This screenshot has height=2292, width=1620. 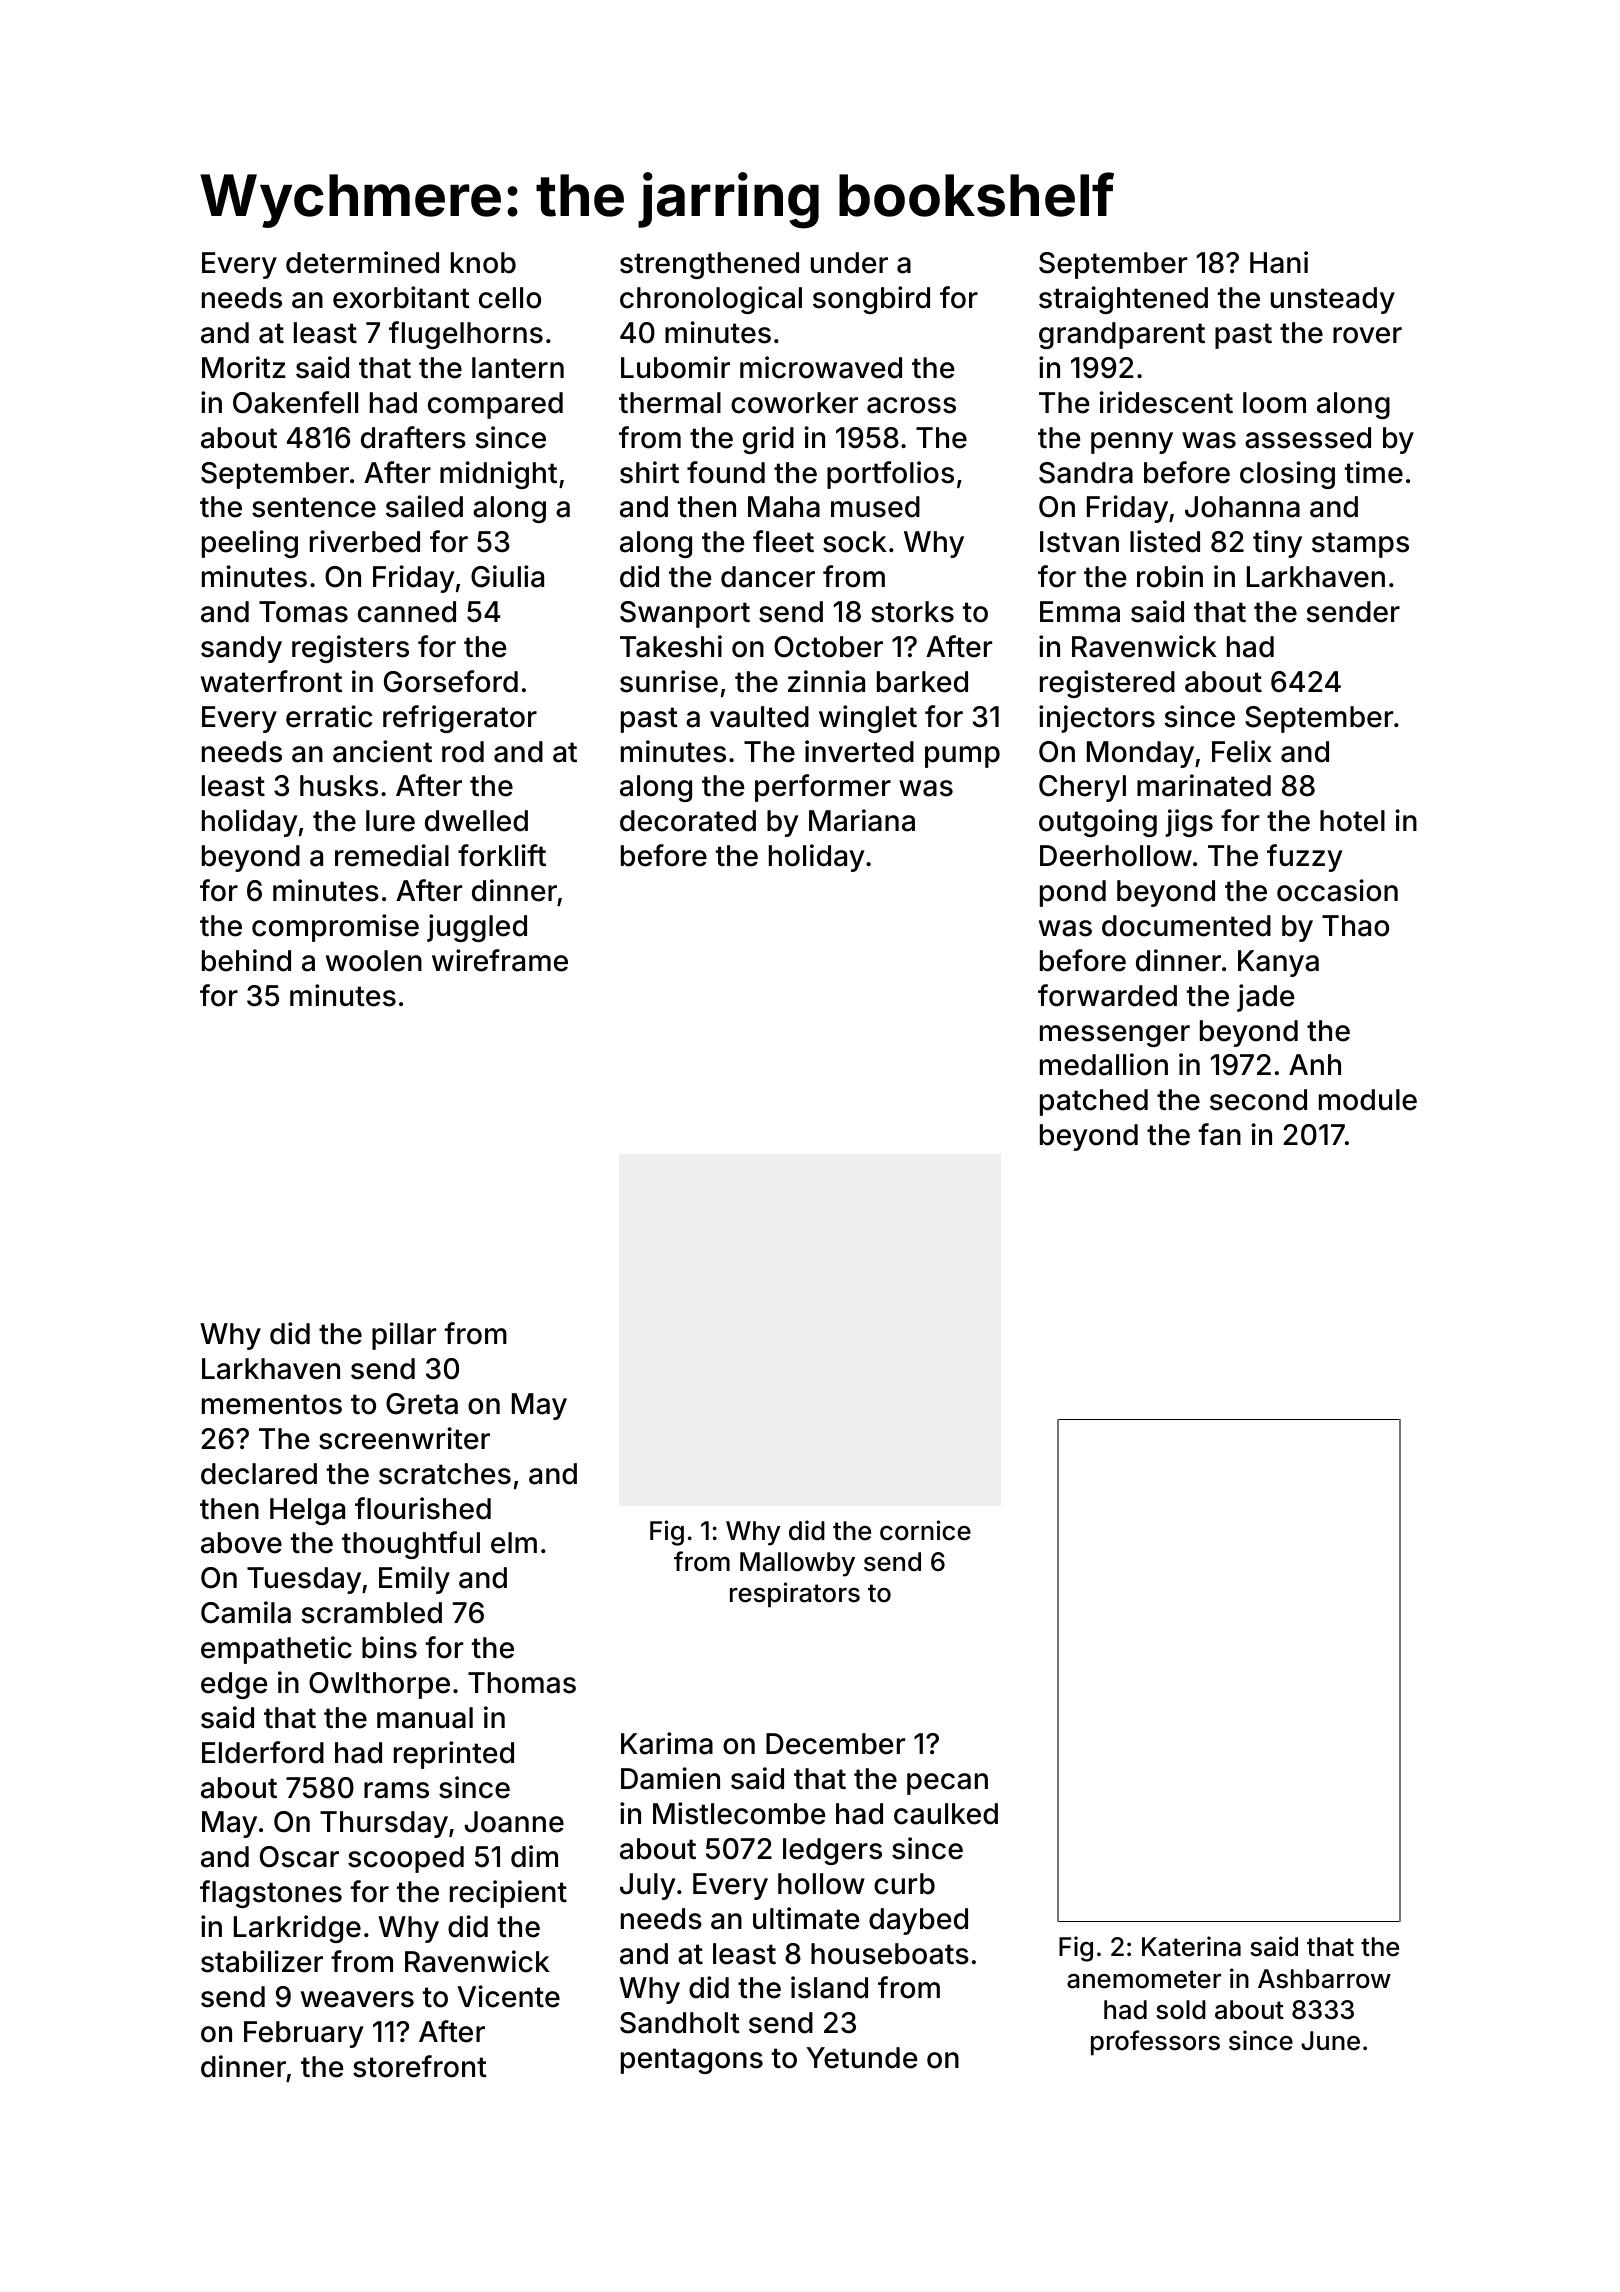 I want to click on Hani, so click(x=1279, y=262).
